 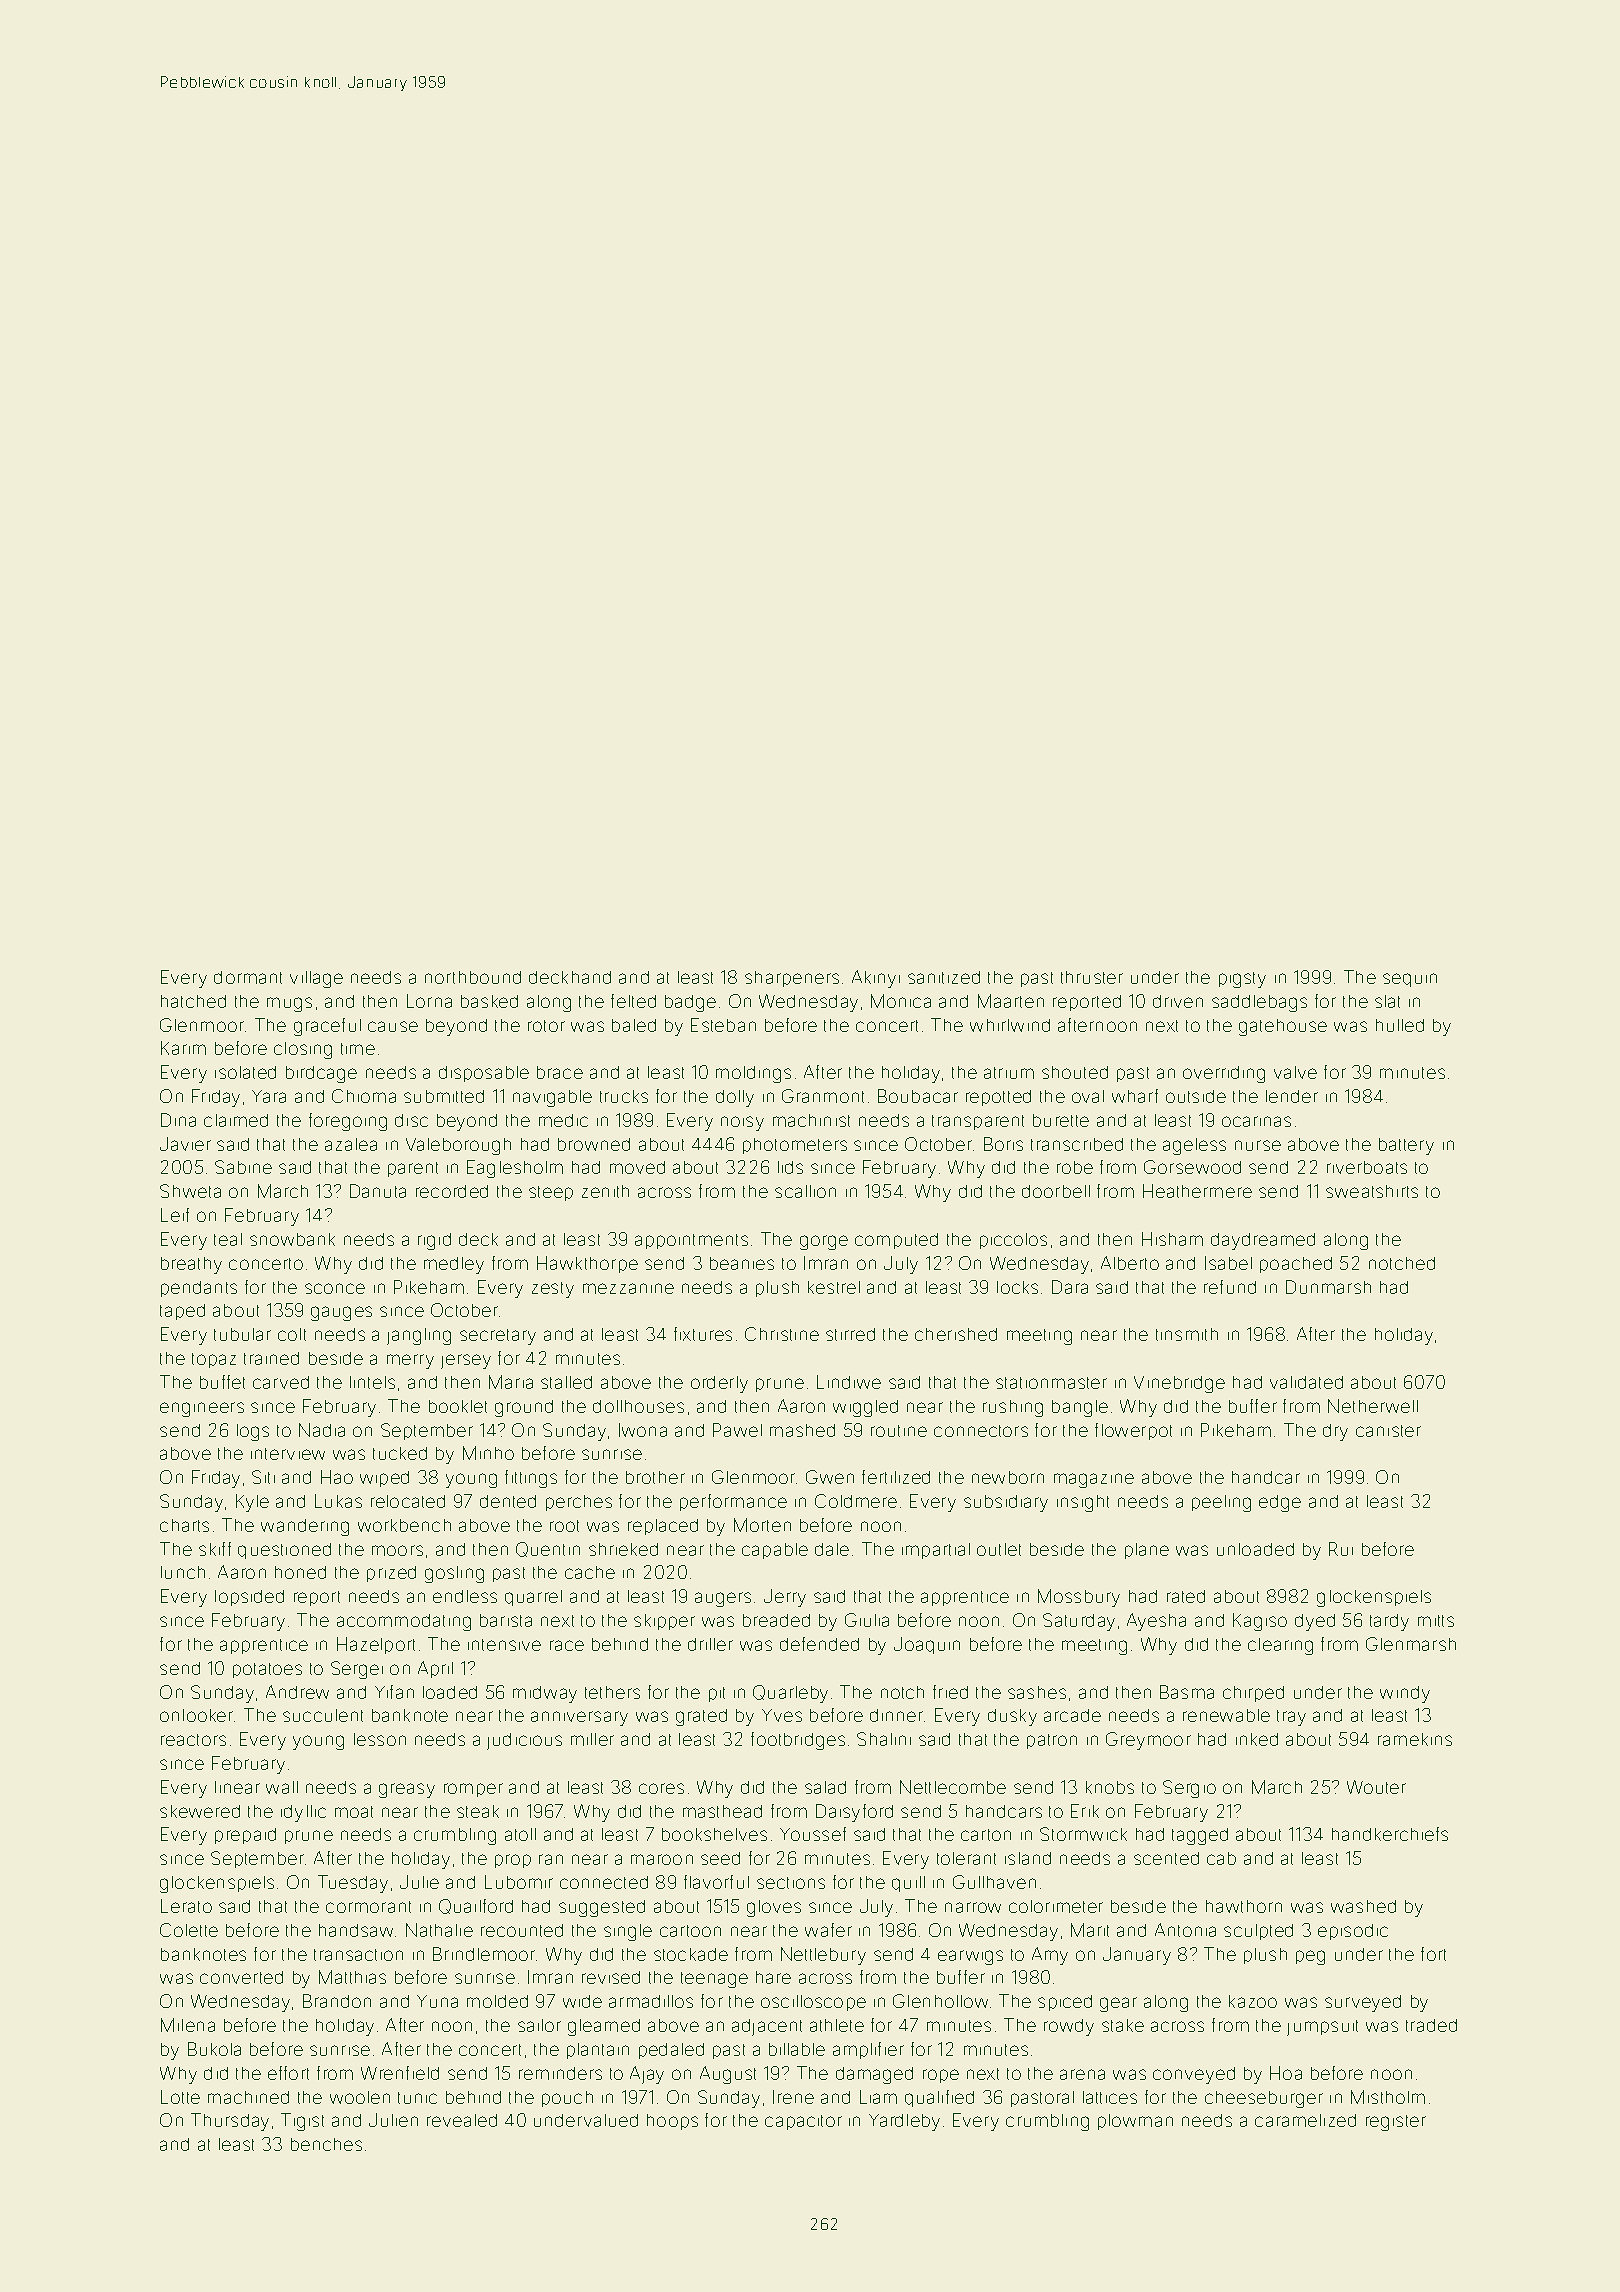 What do you see at coordinates (504, 1645) in the image?
I see `intensive` at bounding box center [504, 1645].
